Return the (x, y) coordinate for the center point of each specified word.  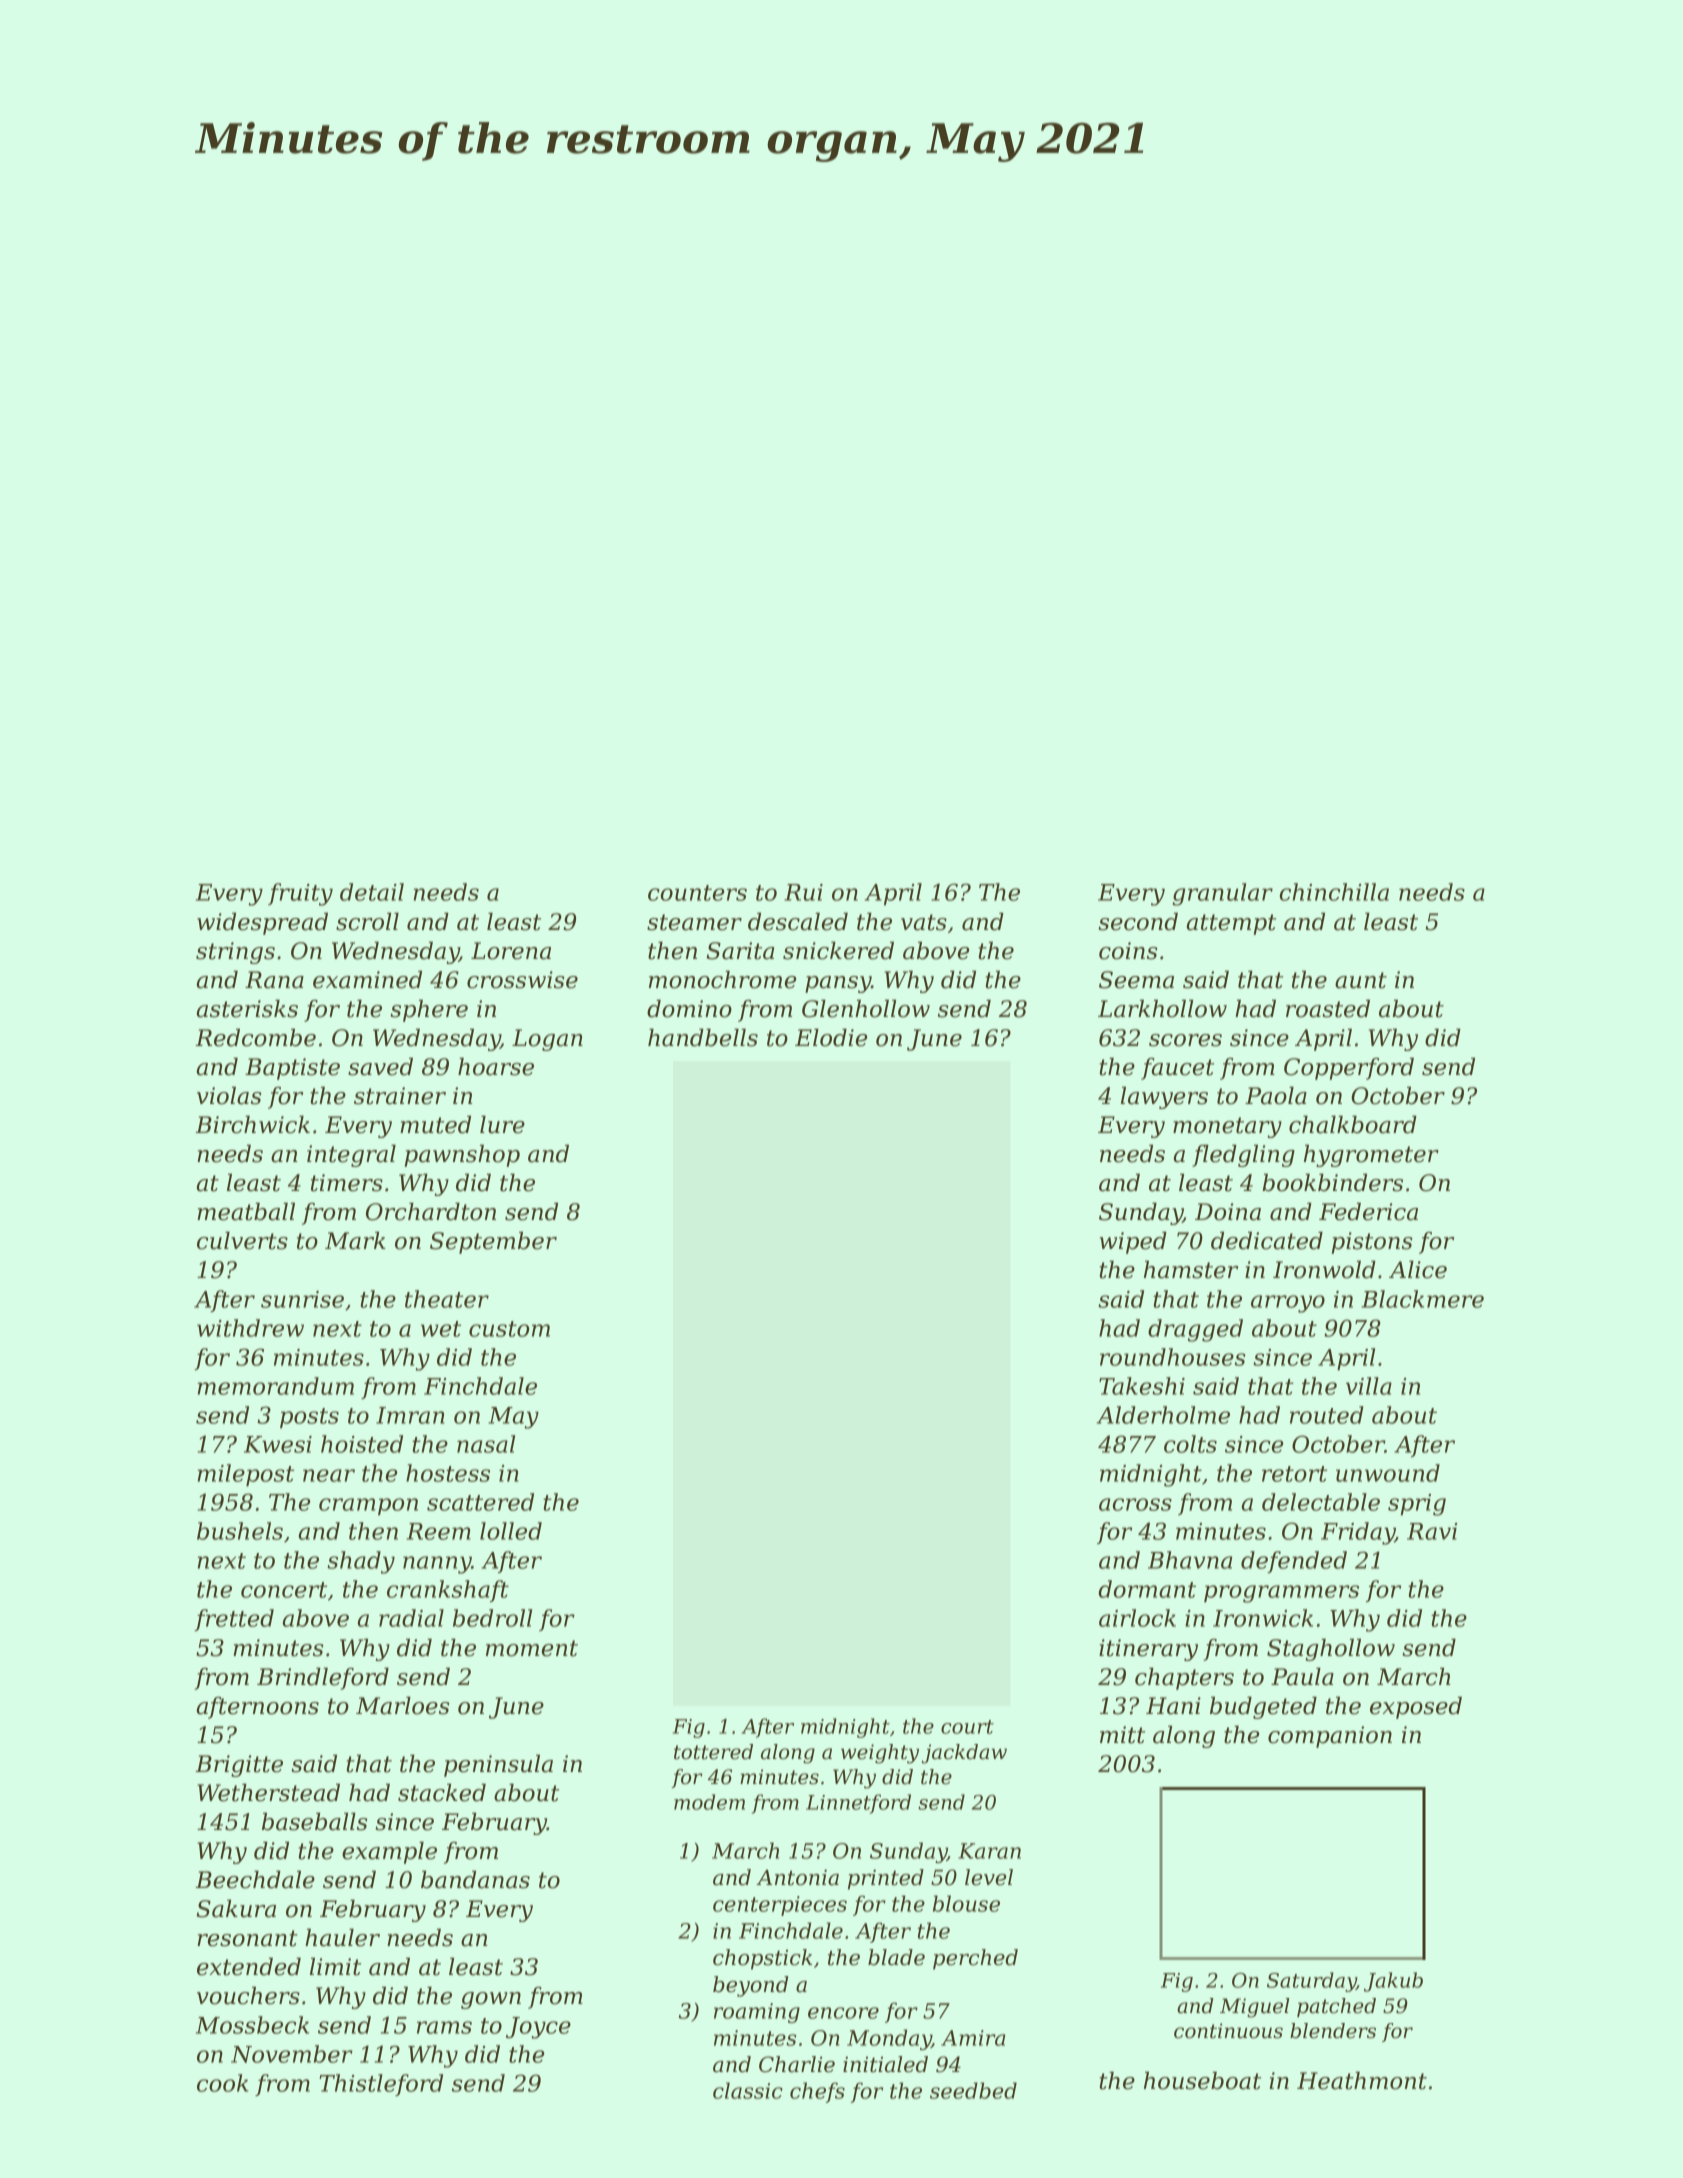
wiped (1133, 1242)
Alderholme (1163, 1415)
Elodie (831, 1037)
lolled (511, 1531)
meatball (246, 1211)
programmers (1281, 1594)
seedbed (973, 2090)
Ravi (1432, 1531)
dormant (1147, 1589)
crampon (368, 1506)
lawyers (1164, 1097)
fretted (234, 1620)
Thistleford (381, 2085)
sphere (429, 1010)
